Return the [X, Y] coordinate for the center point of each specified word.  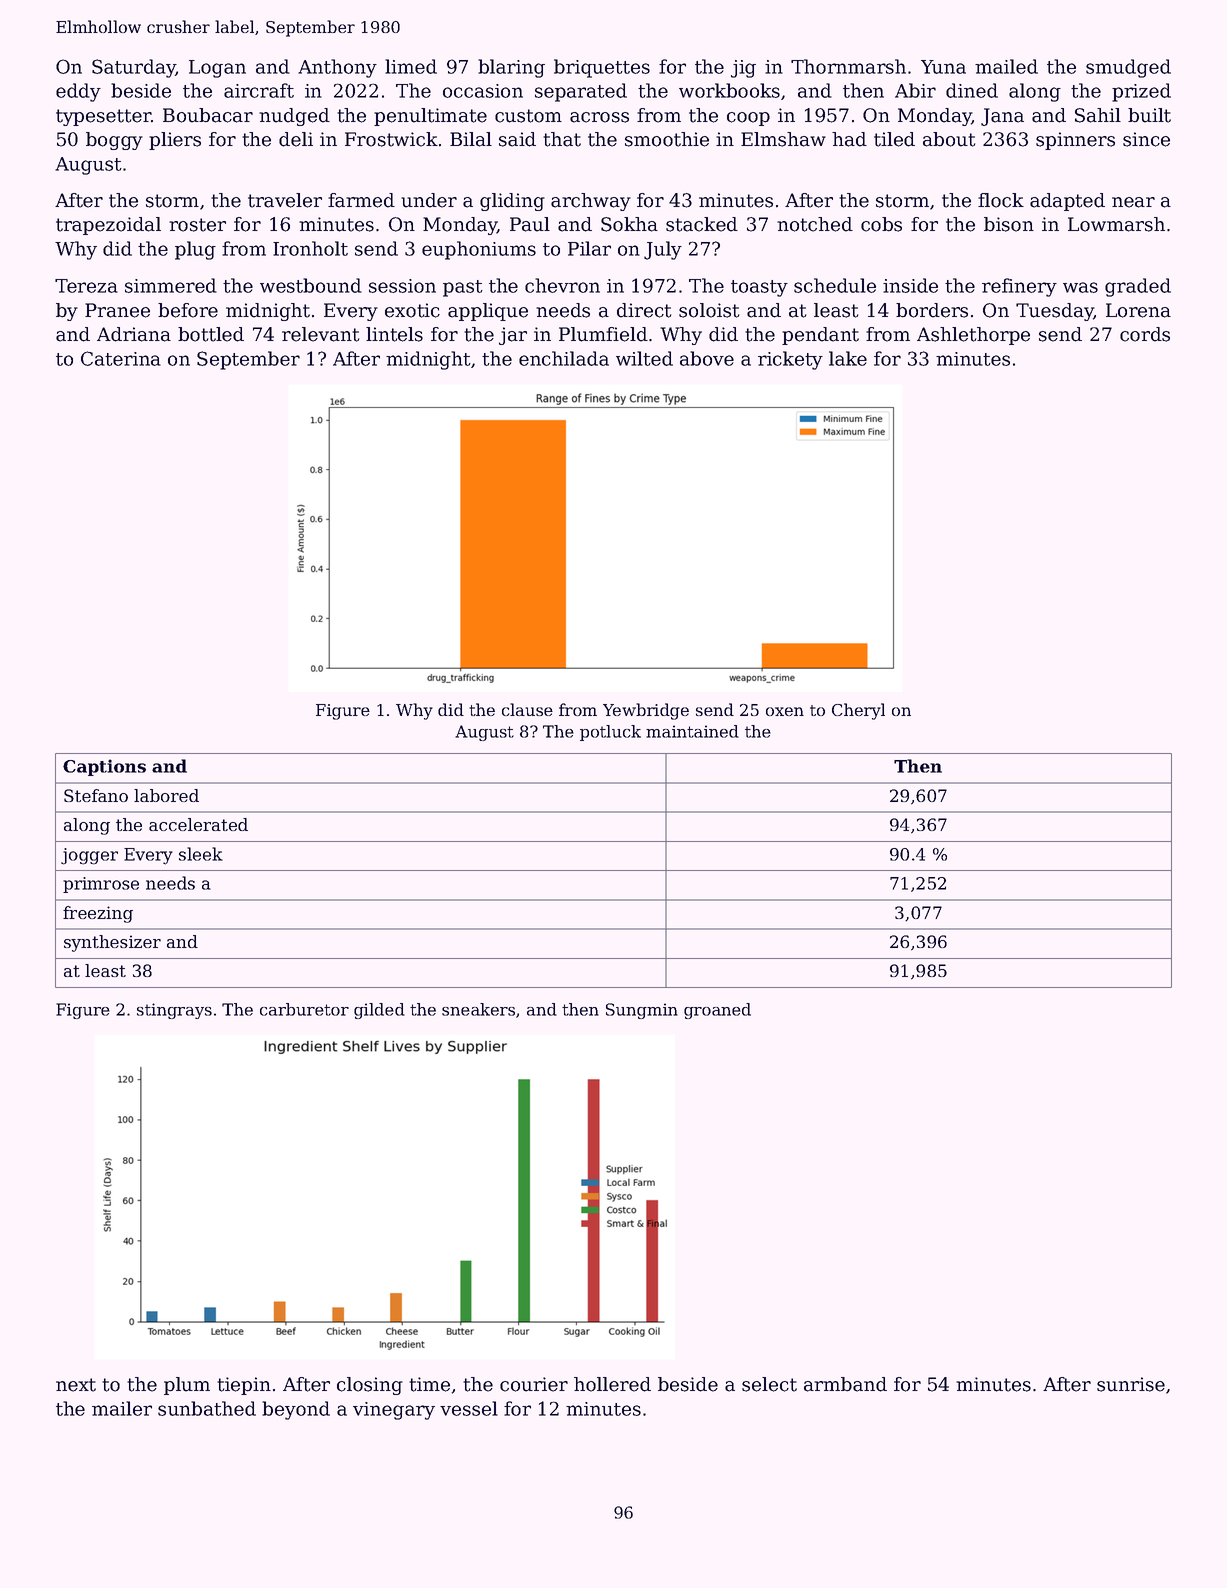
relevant [320, 334]
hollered [612, 1384]
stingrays [174, 1011]
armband [845, 1384]
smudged [1128, 68]
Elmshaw [783, 139]
